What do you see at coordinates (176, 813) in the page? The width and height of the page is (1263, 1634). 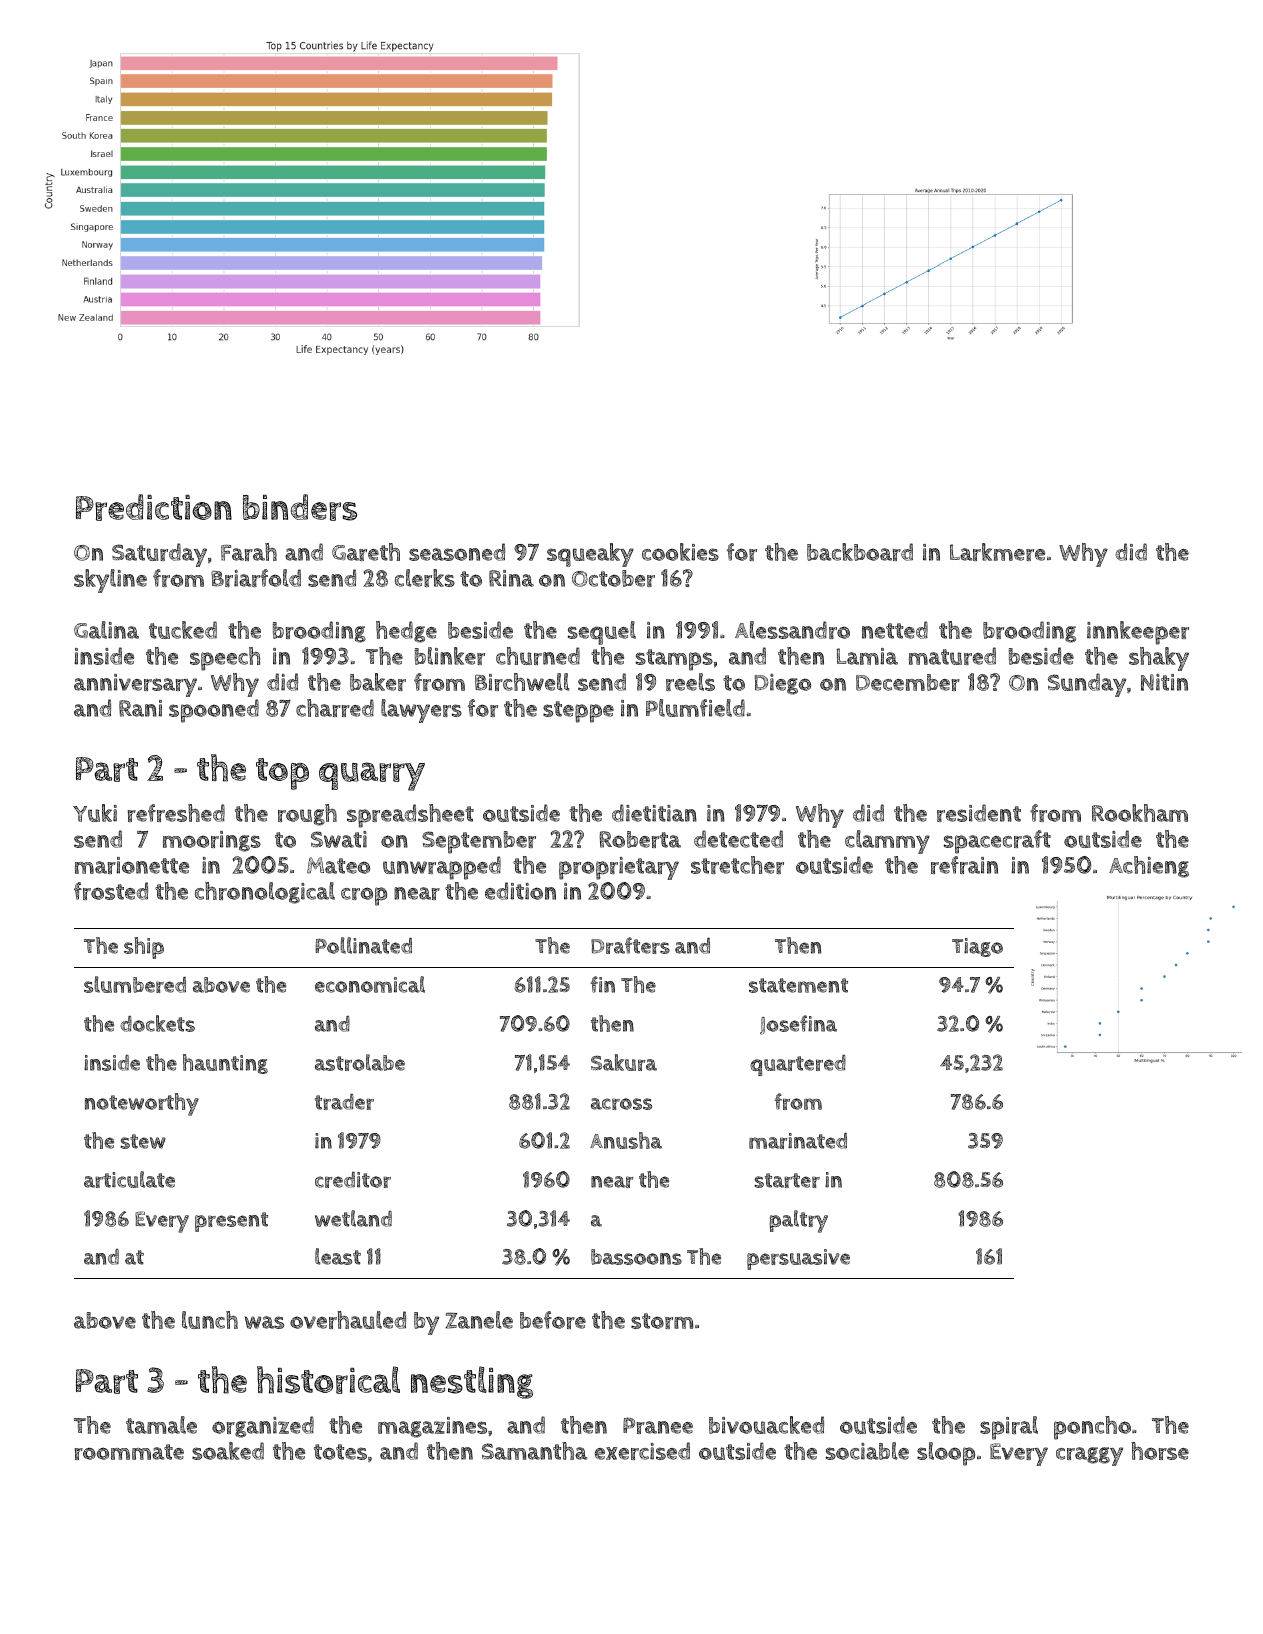 I see `refreshed` at bounding box center [176, 813].
